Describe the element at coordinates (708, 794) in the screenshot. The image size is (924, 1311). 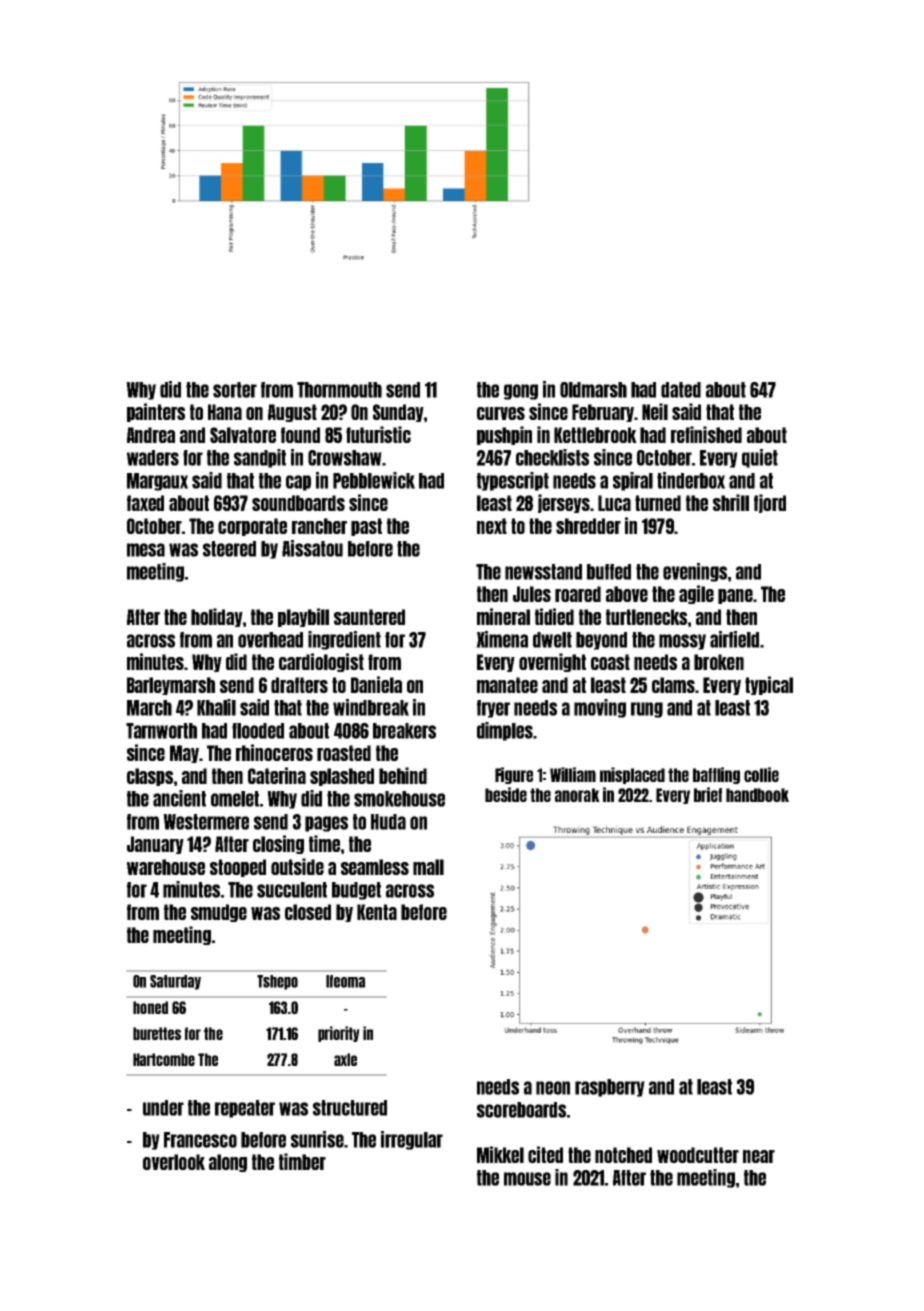
I see `brief` at that location.
